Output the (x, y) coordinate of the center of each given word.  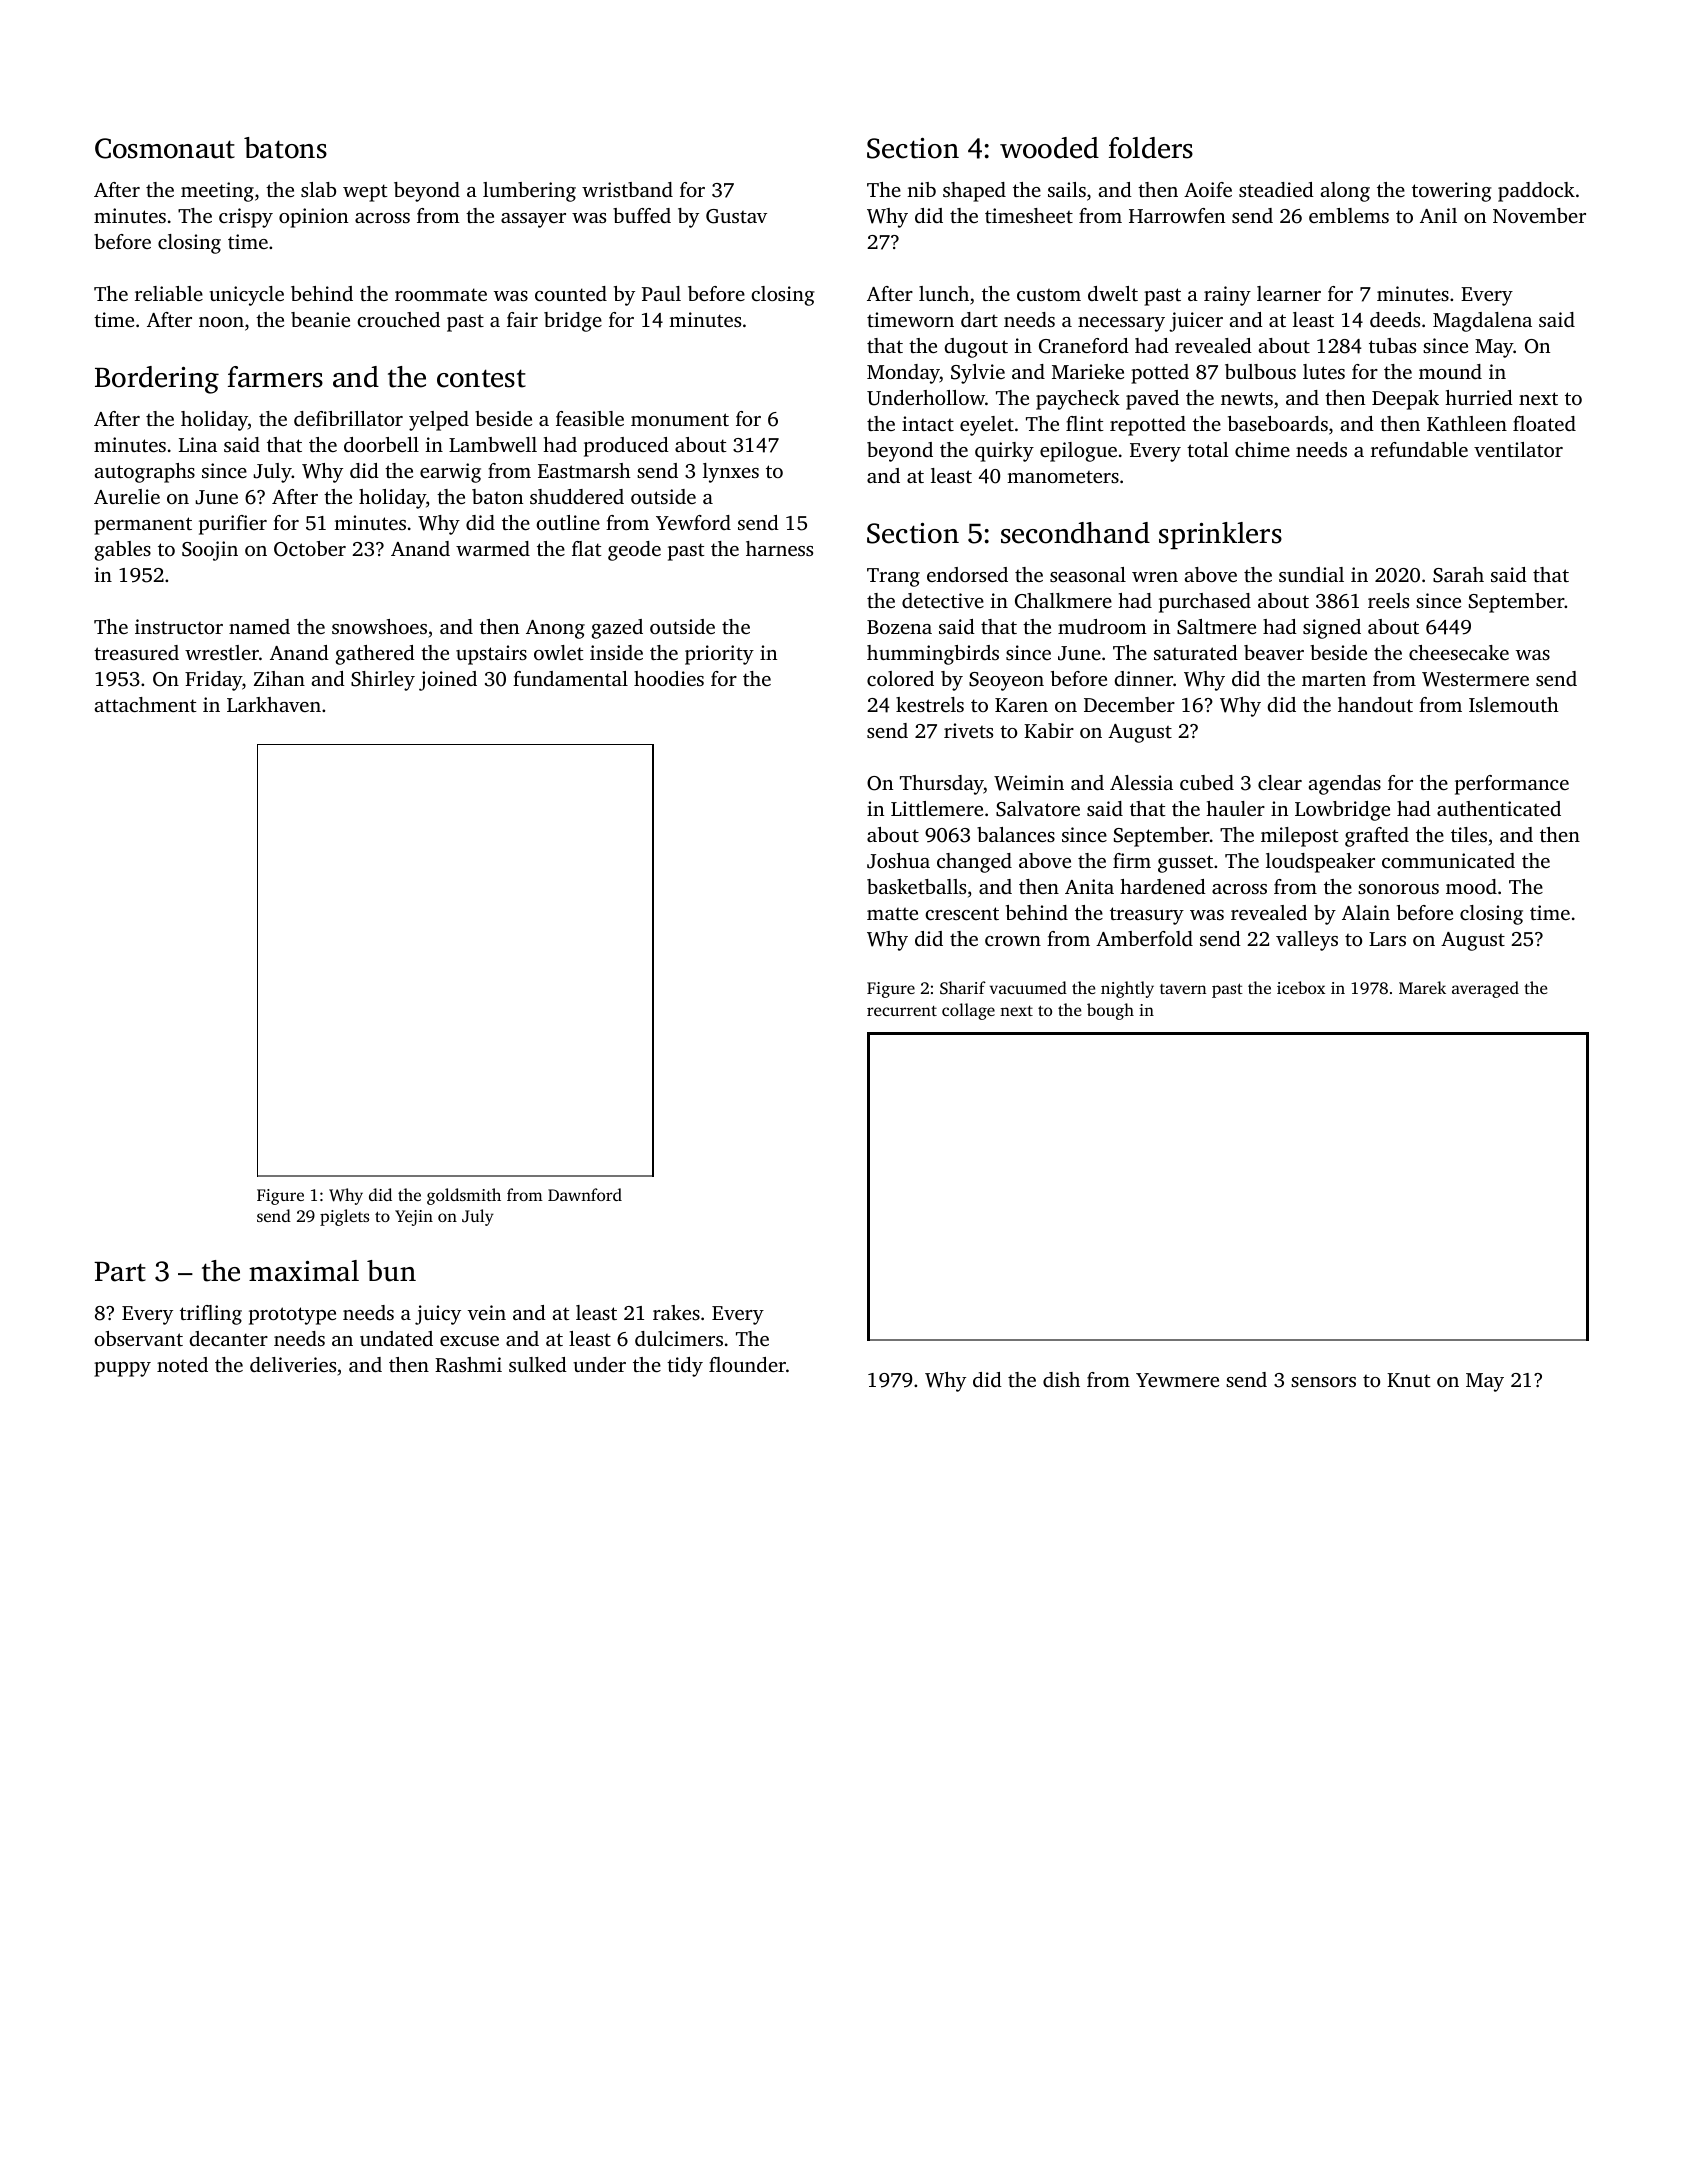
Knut (1408, 1380)
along (1345, 192)
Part (120, 1272)
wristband (627, 189)
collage (968, 1011)
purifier (233, 525)
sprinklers (1220, 535)
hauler (1235, 808)
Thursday (942, 785)
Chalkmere (1063, 601)
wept (365, 193)
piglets (344, 1217)
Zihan (279, 678)
